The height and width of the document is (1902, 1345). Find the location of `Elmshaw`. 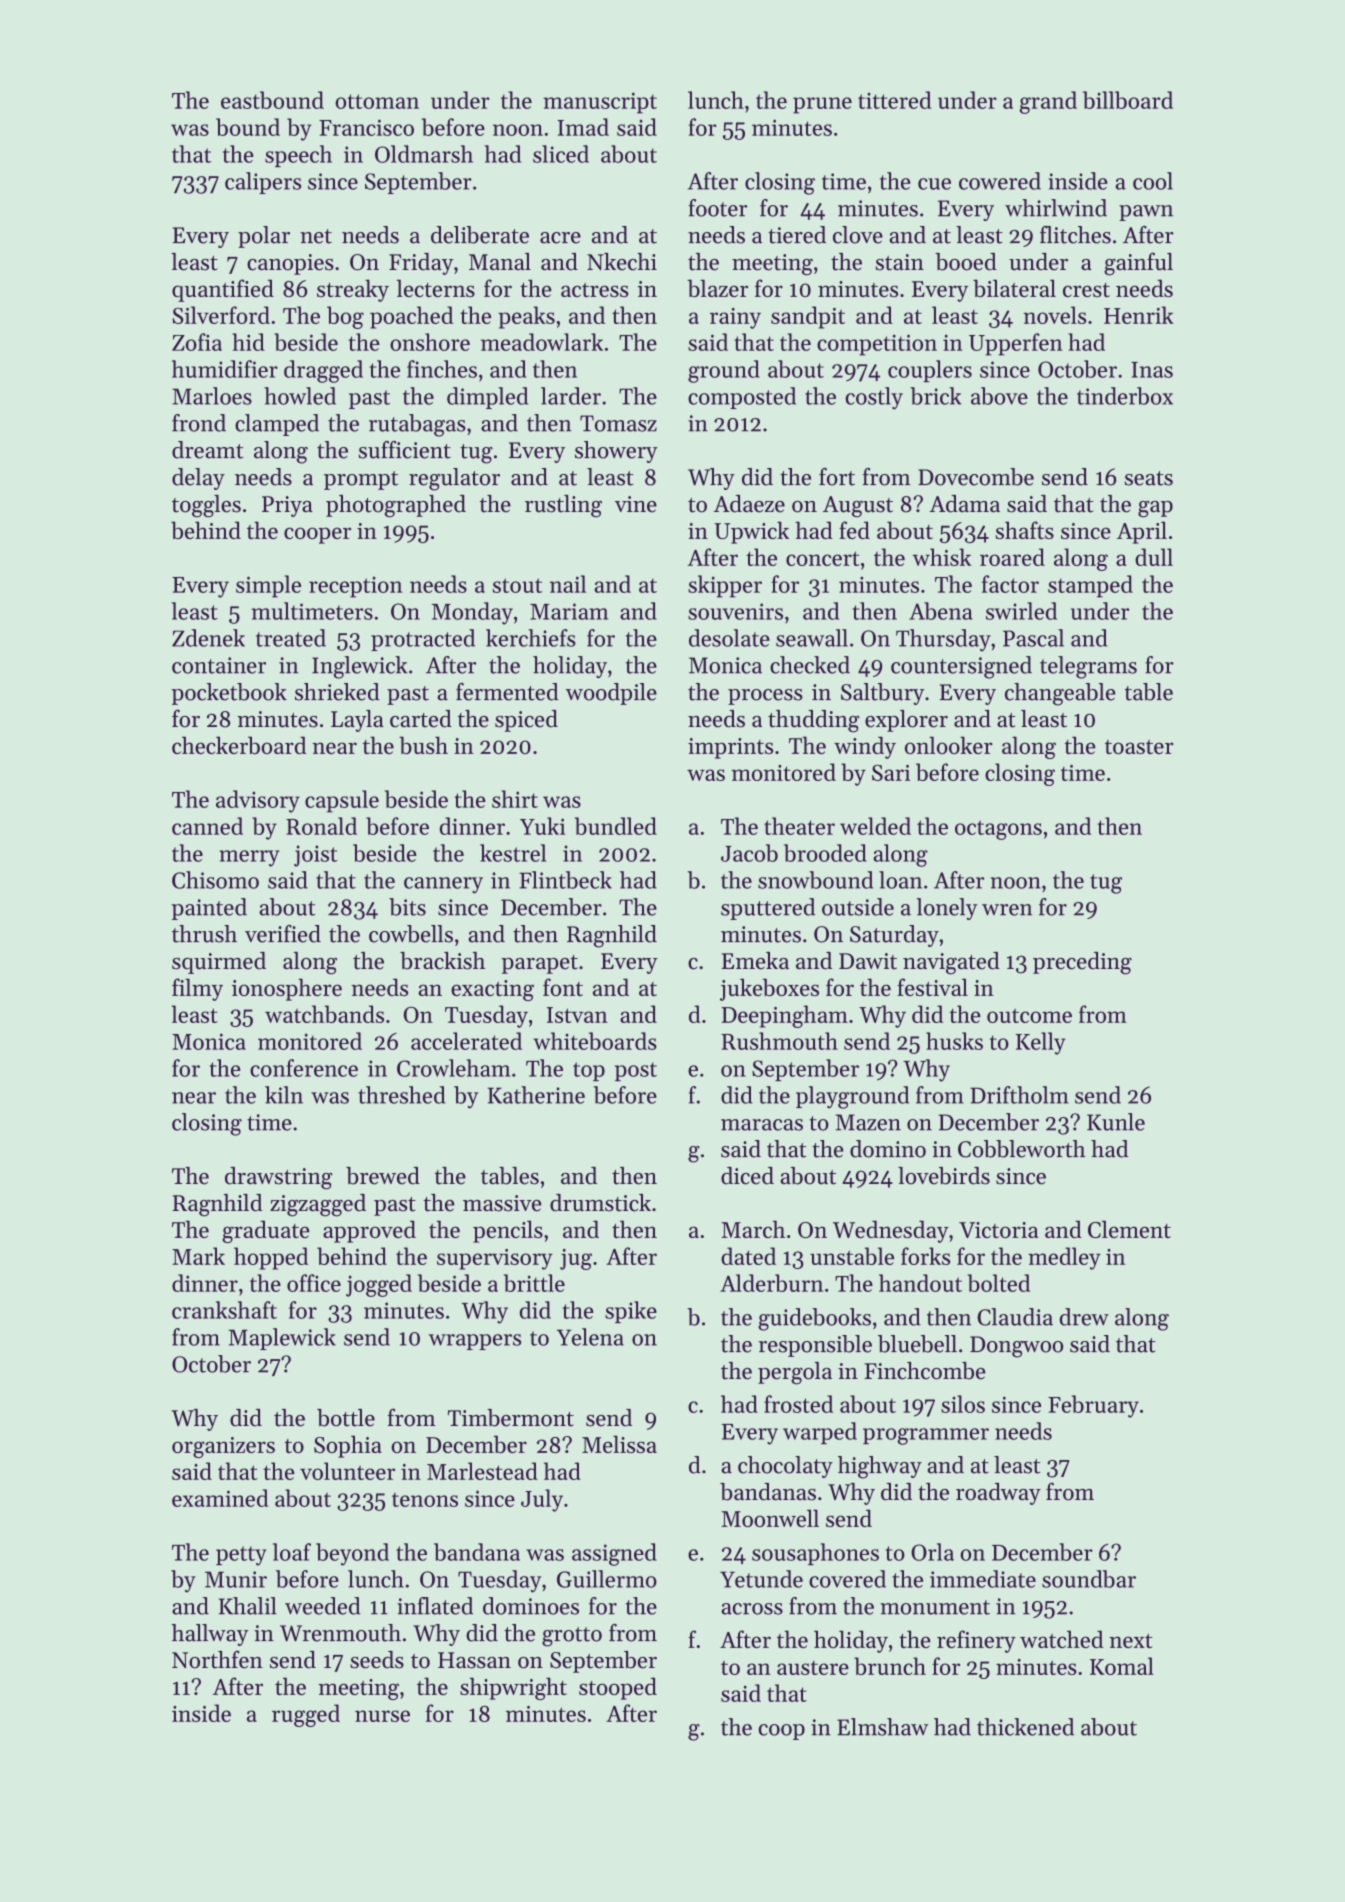

Elmshaw is located at coordinates (882, 1727).
